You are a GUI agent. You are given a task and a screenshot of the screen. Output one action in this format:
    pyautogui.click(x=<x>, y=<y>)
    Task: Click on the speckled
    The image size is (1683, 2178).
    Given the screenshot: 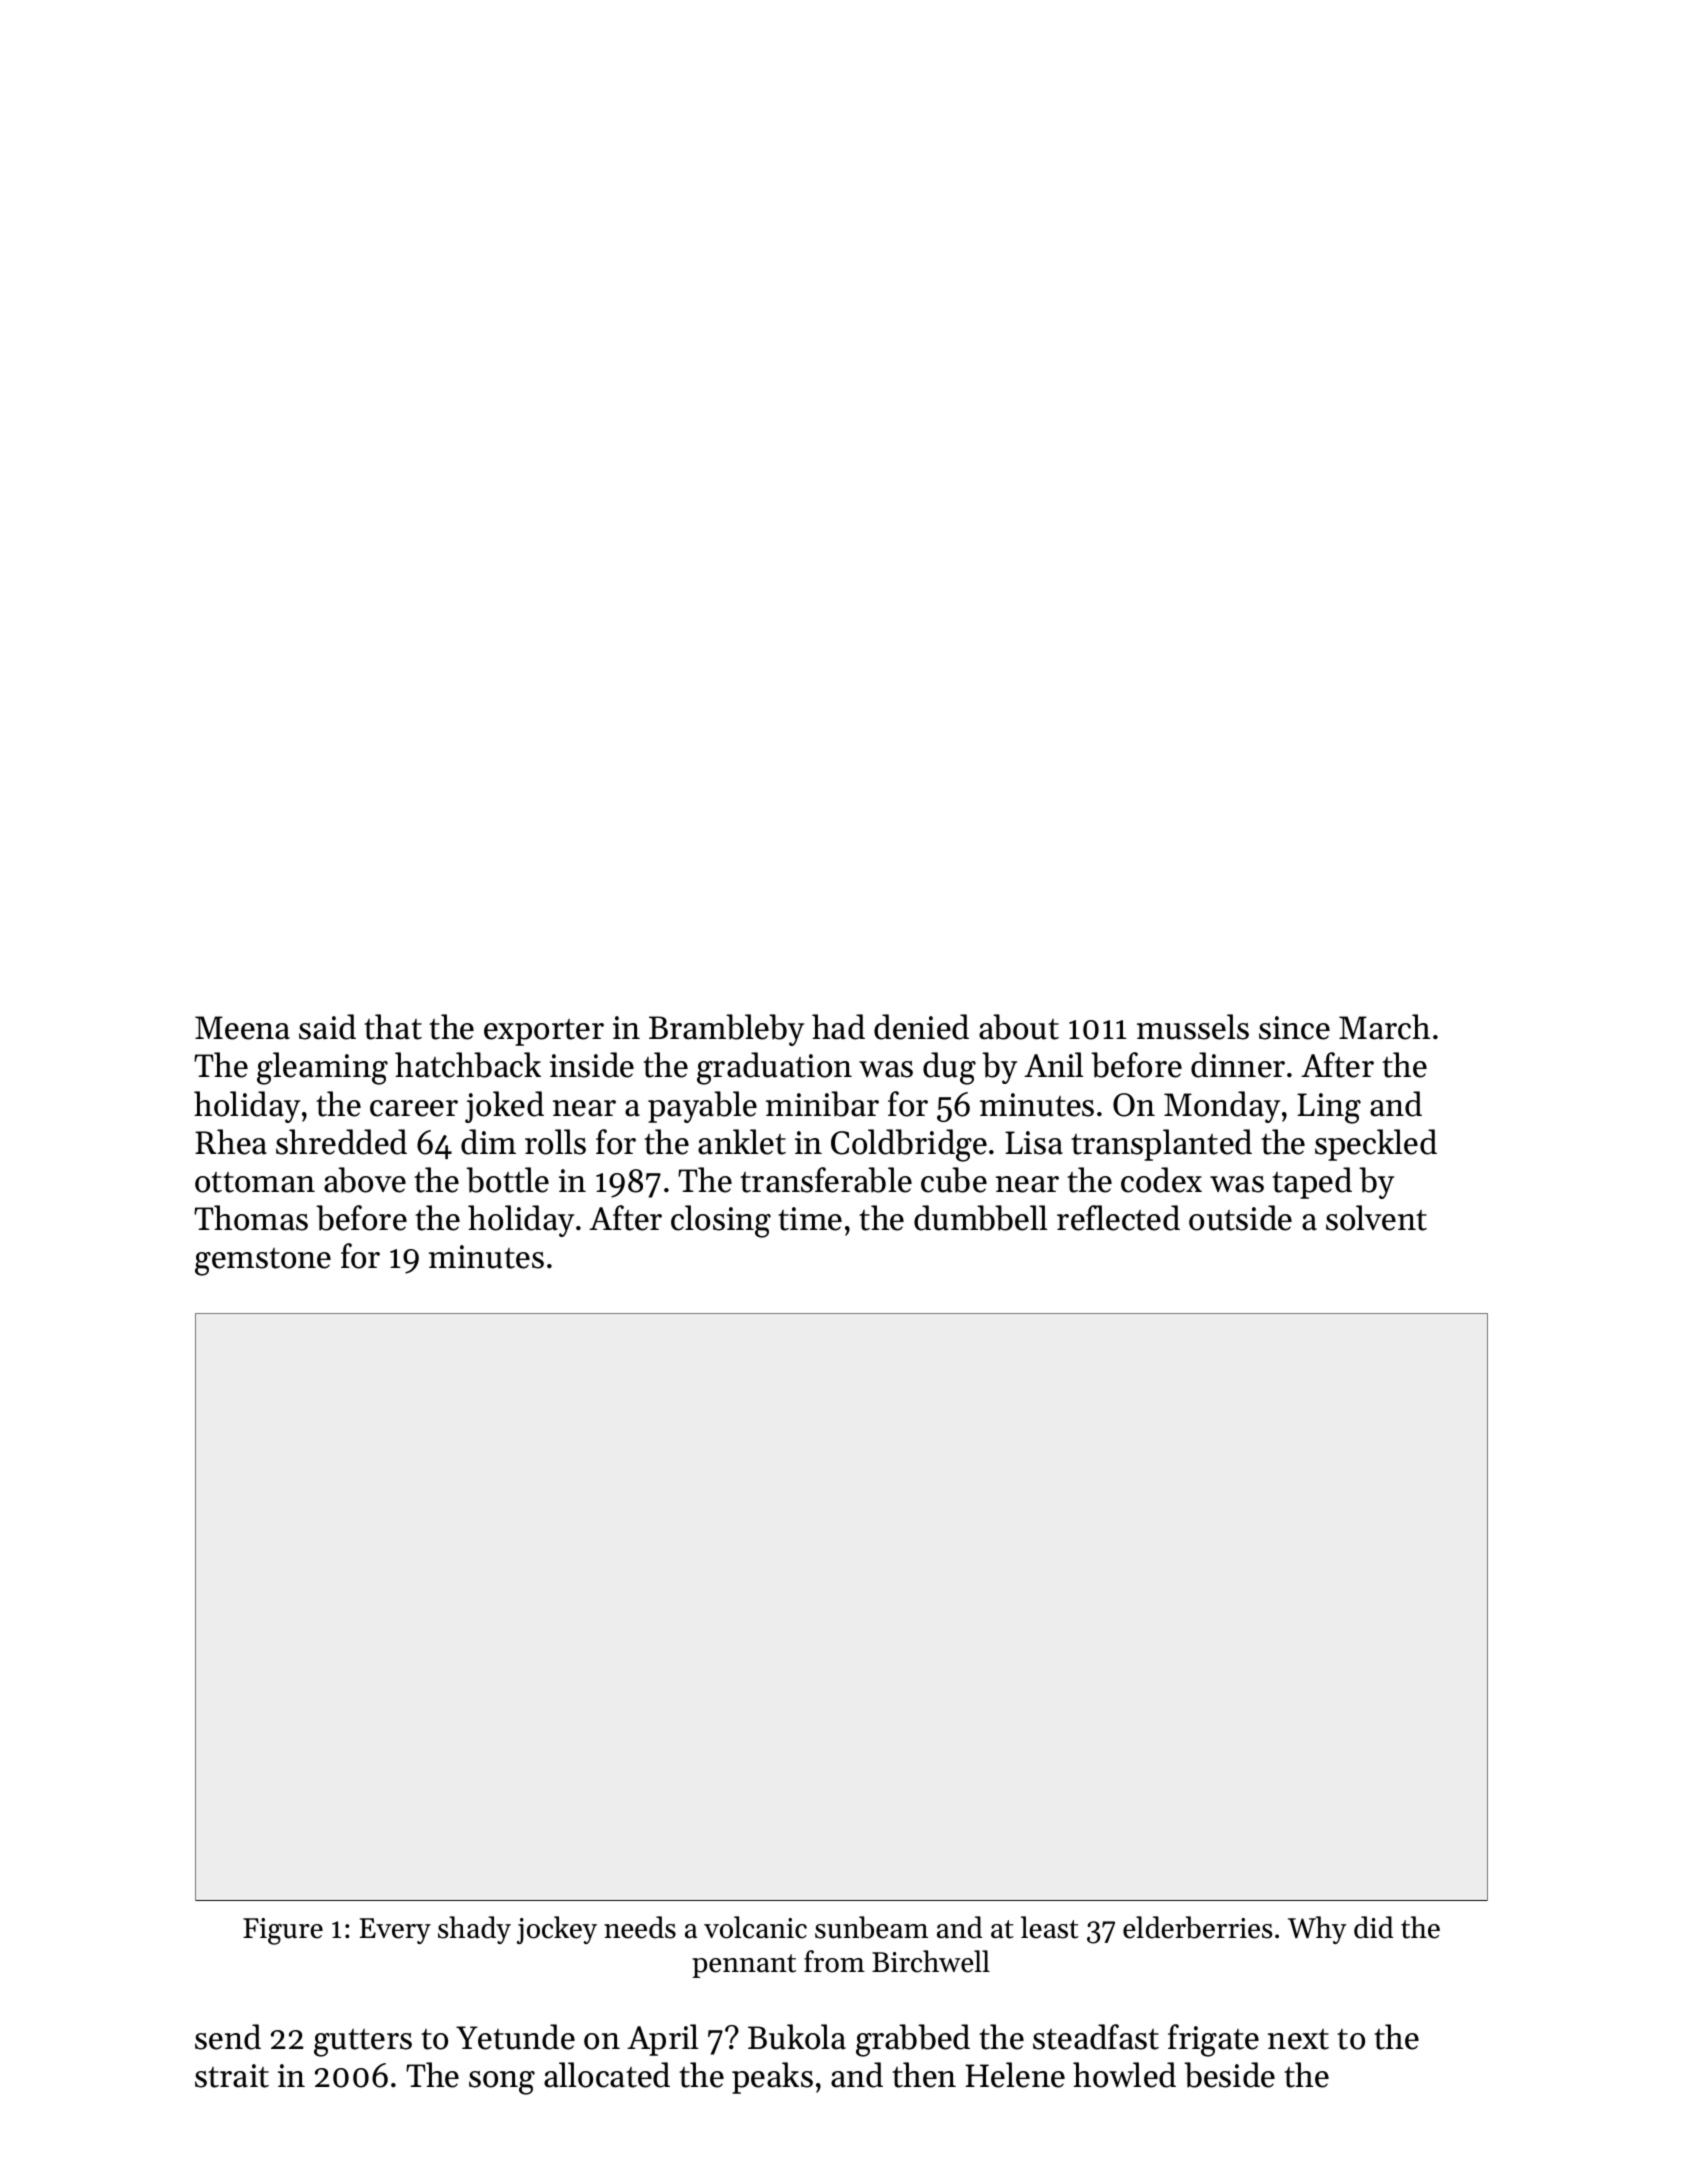 What is the action you would take?
    pyautogui.click(x=1376, y=1145)
